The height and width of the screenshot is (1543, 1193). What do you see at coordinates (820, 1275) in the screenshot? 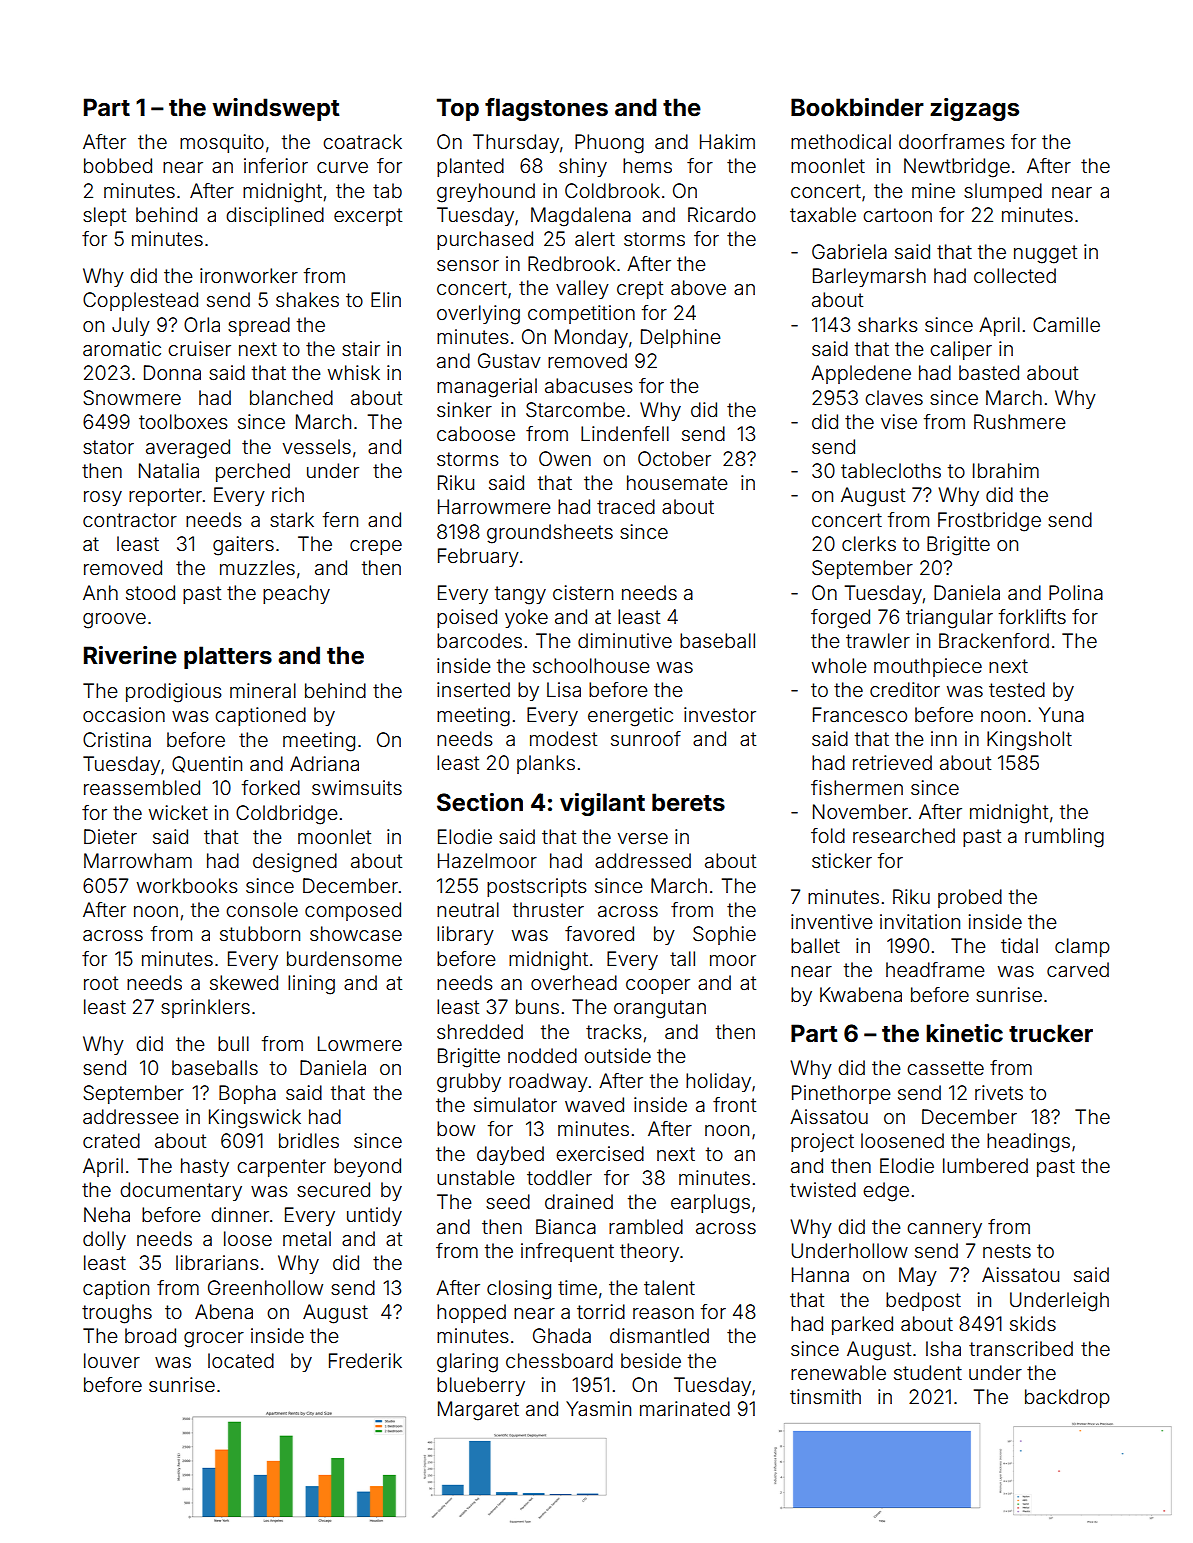
I see `Hanna` at bounding box center [820, 1275].
